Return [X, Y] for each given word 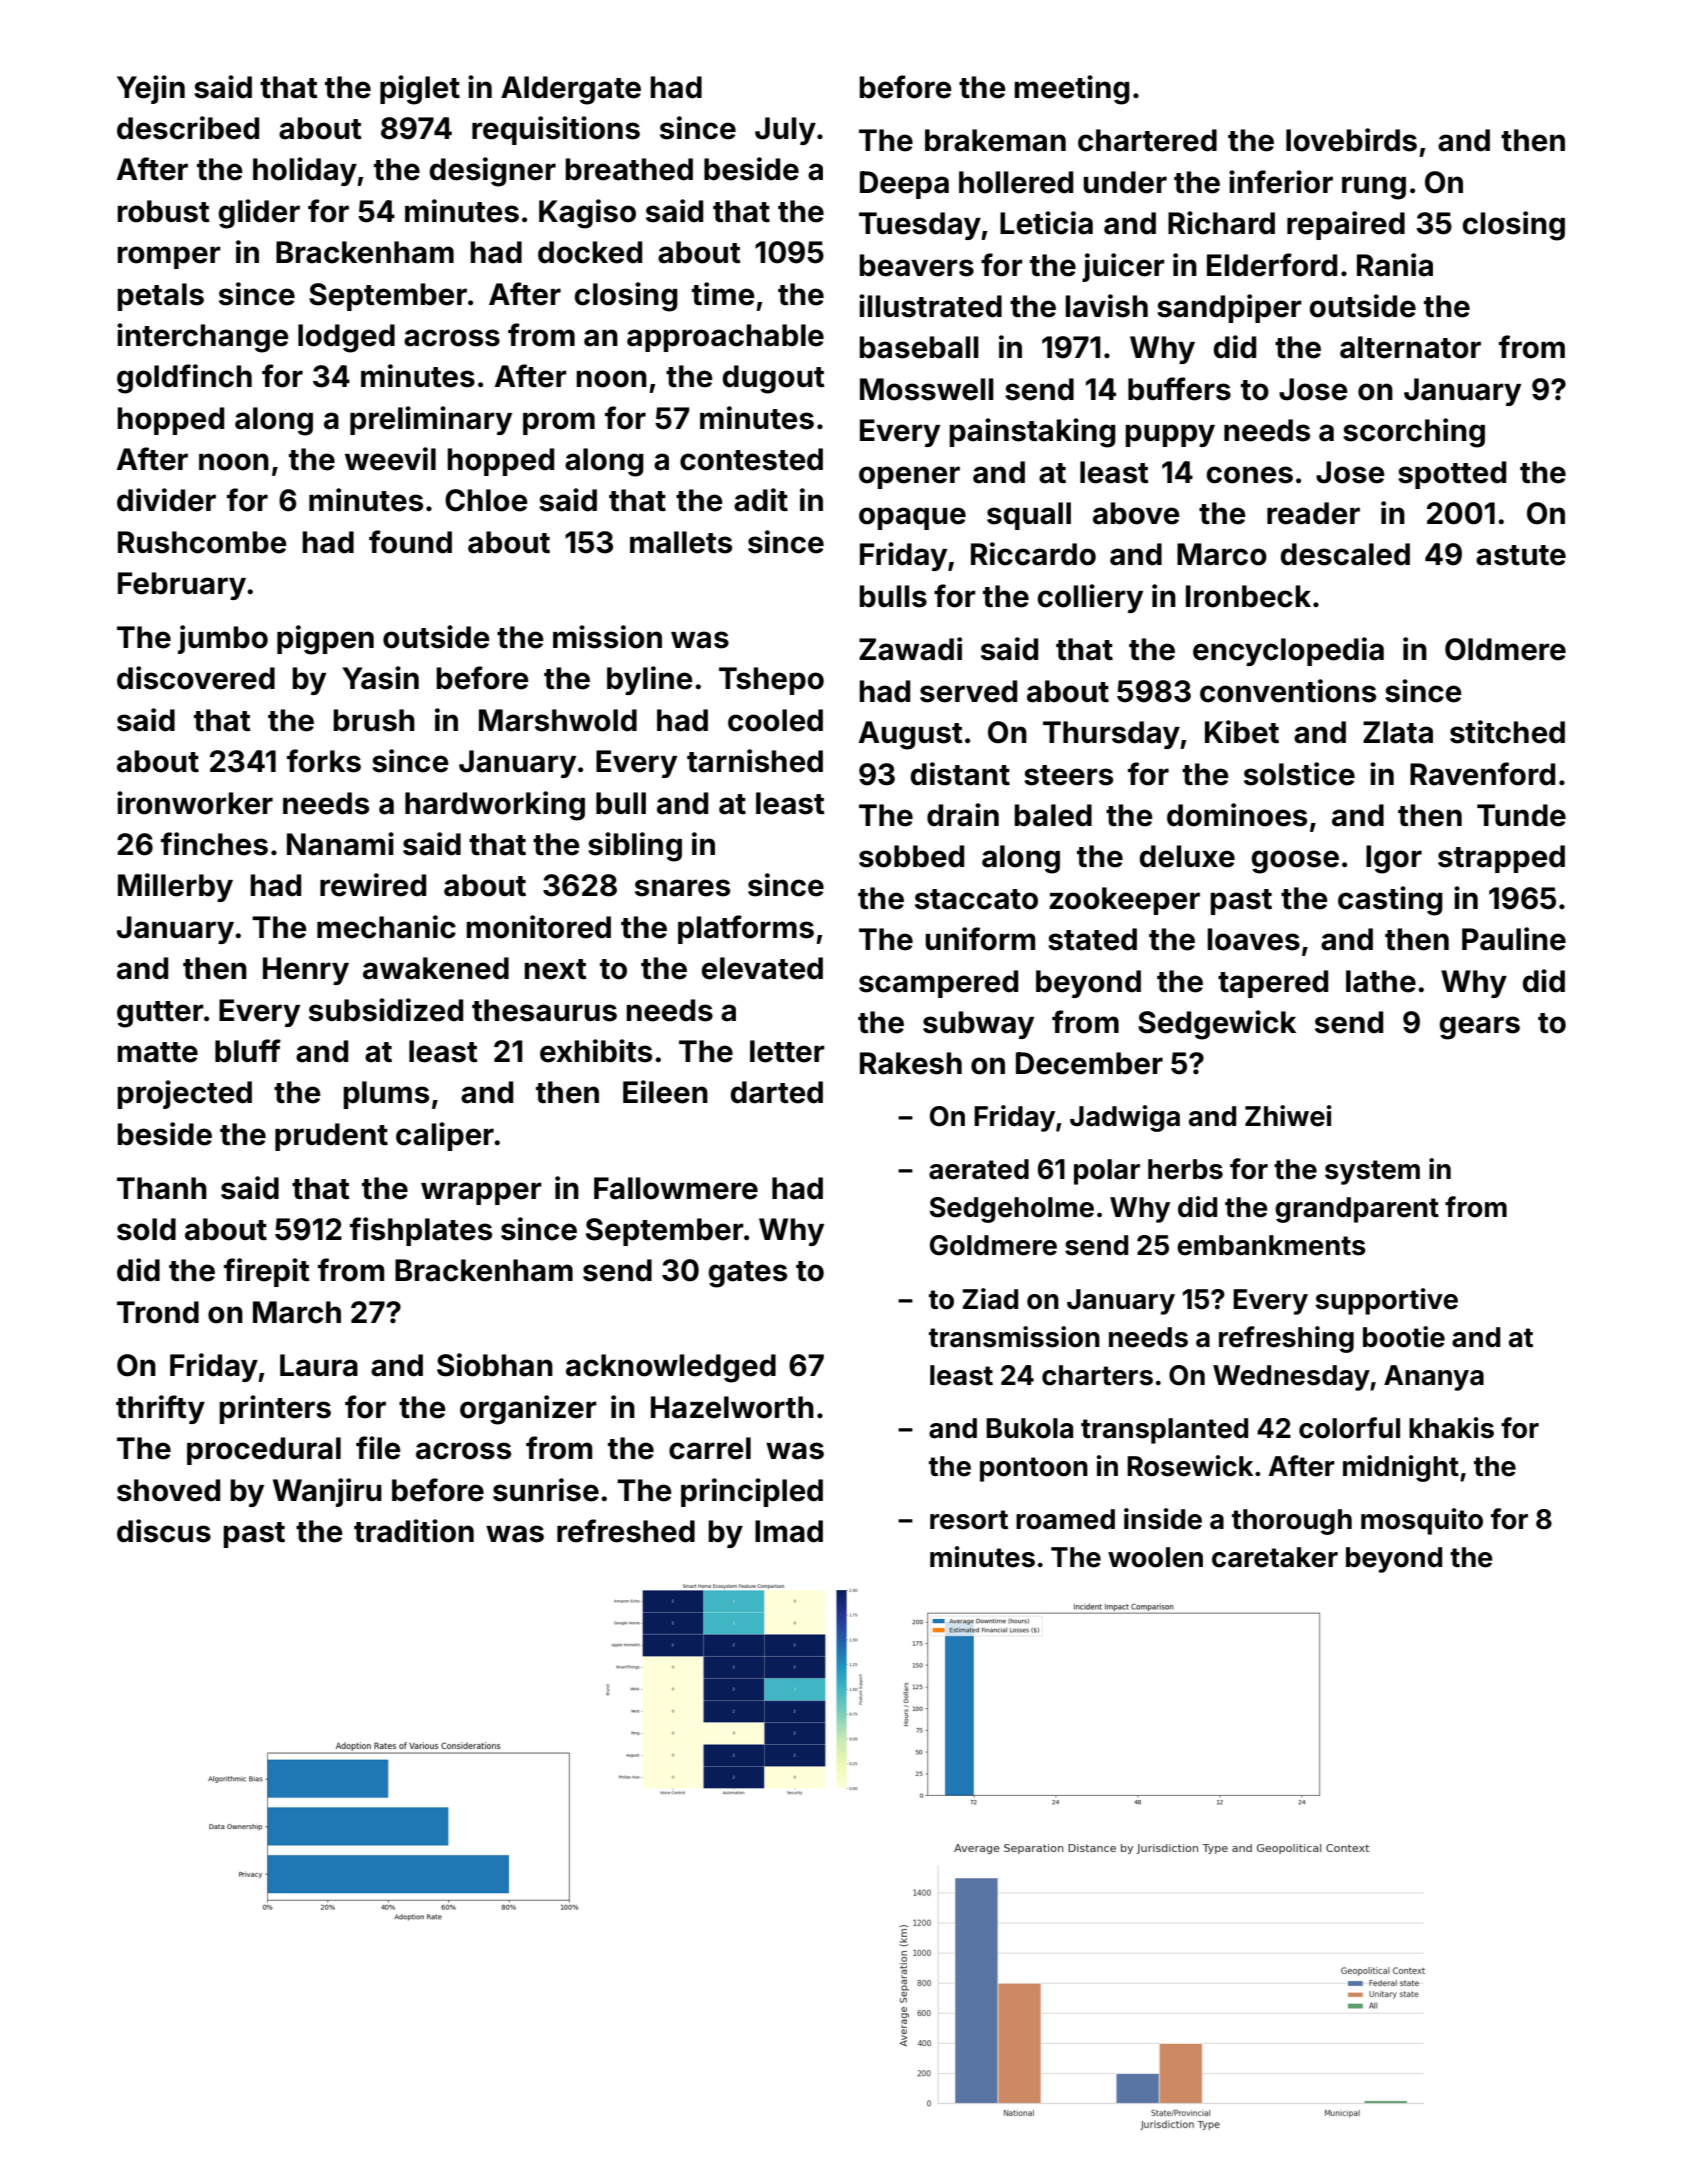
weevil [390, 459]
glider [259, 214]
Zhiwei [1288, 1116]
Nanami [340, 844]
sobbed [911, 856]
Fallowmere [676, 1188]
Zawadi [910, 649]
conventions [1288, 691]
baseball [919, 347]
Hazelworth [732, 1407]
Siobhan [495, 1365]
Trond [158, 1312]
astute [1521, 555]
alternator [1410, 347]
